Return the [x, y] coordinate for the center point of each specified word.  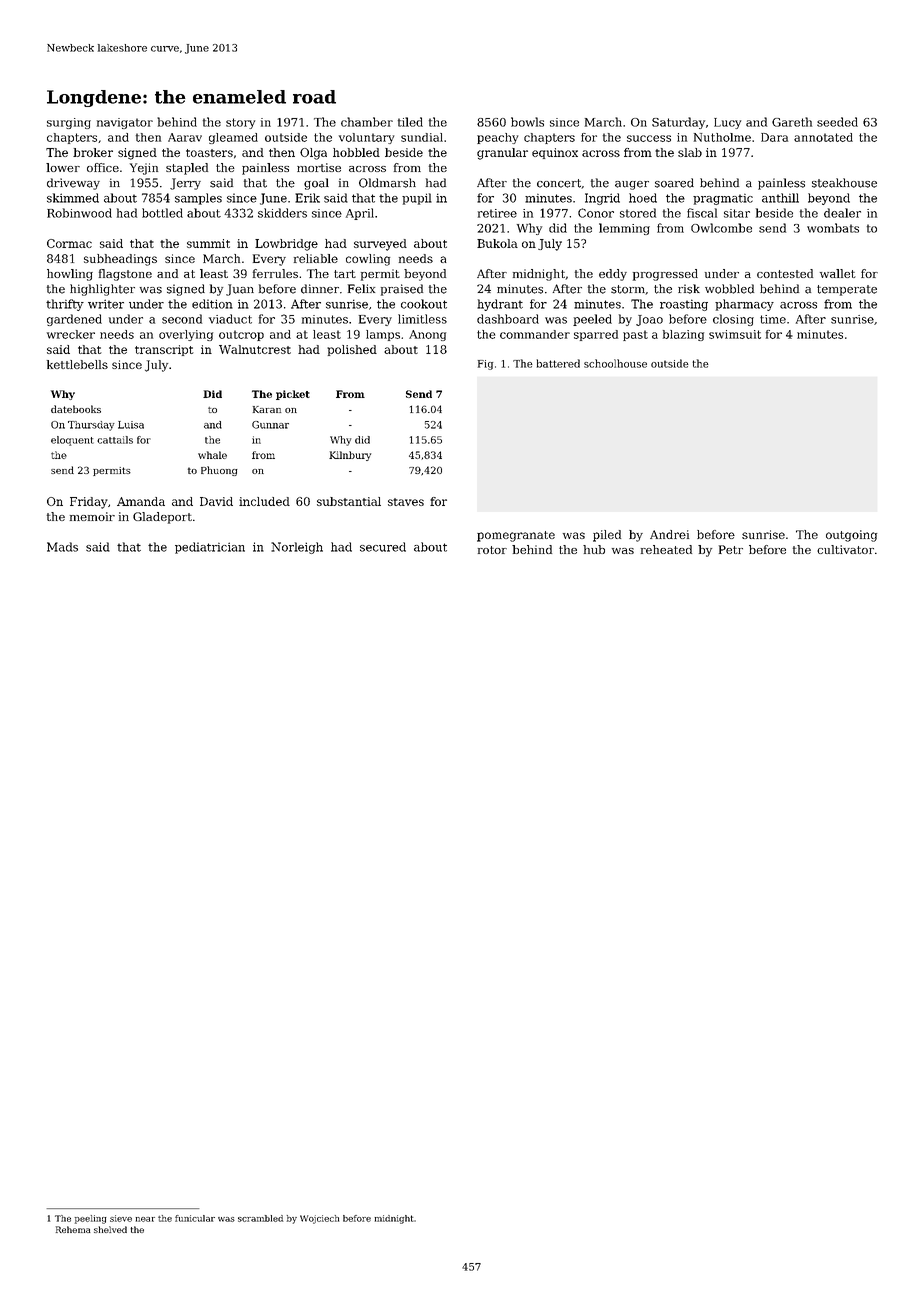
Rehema [73, 1229]
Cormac [69, 243]
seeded [837, 122]
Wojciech [319, 1219]
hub [594, 549]
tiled [410, 122]
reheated [666, 549]
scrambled [260, 1218]
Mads [62, 547]
